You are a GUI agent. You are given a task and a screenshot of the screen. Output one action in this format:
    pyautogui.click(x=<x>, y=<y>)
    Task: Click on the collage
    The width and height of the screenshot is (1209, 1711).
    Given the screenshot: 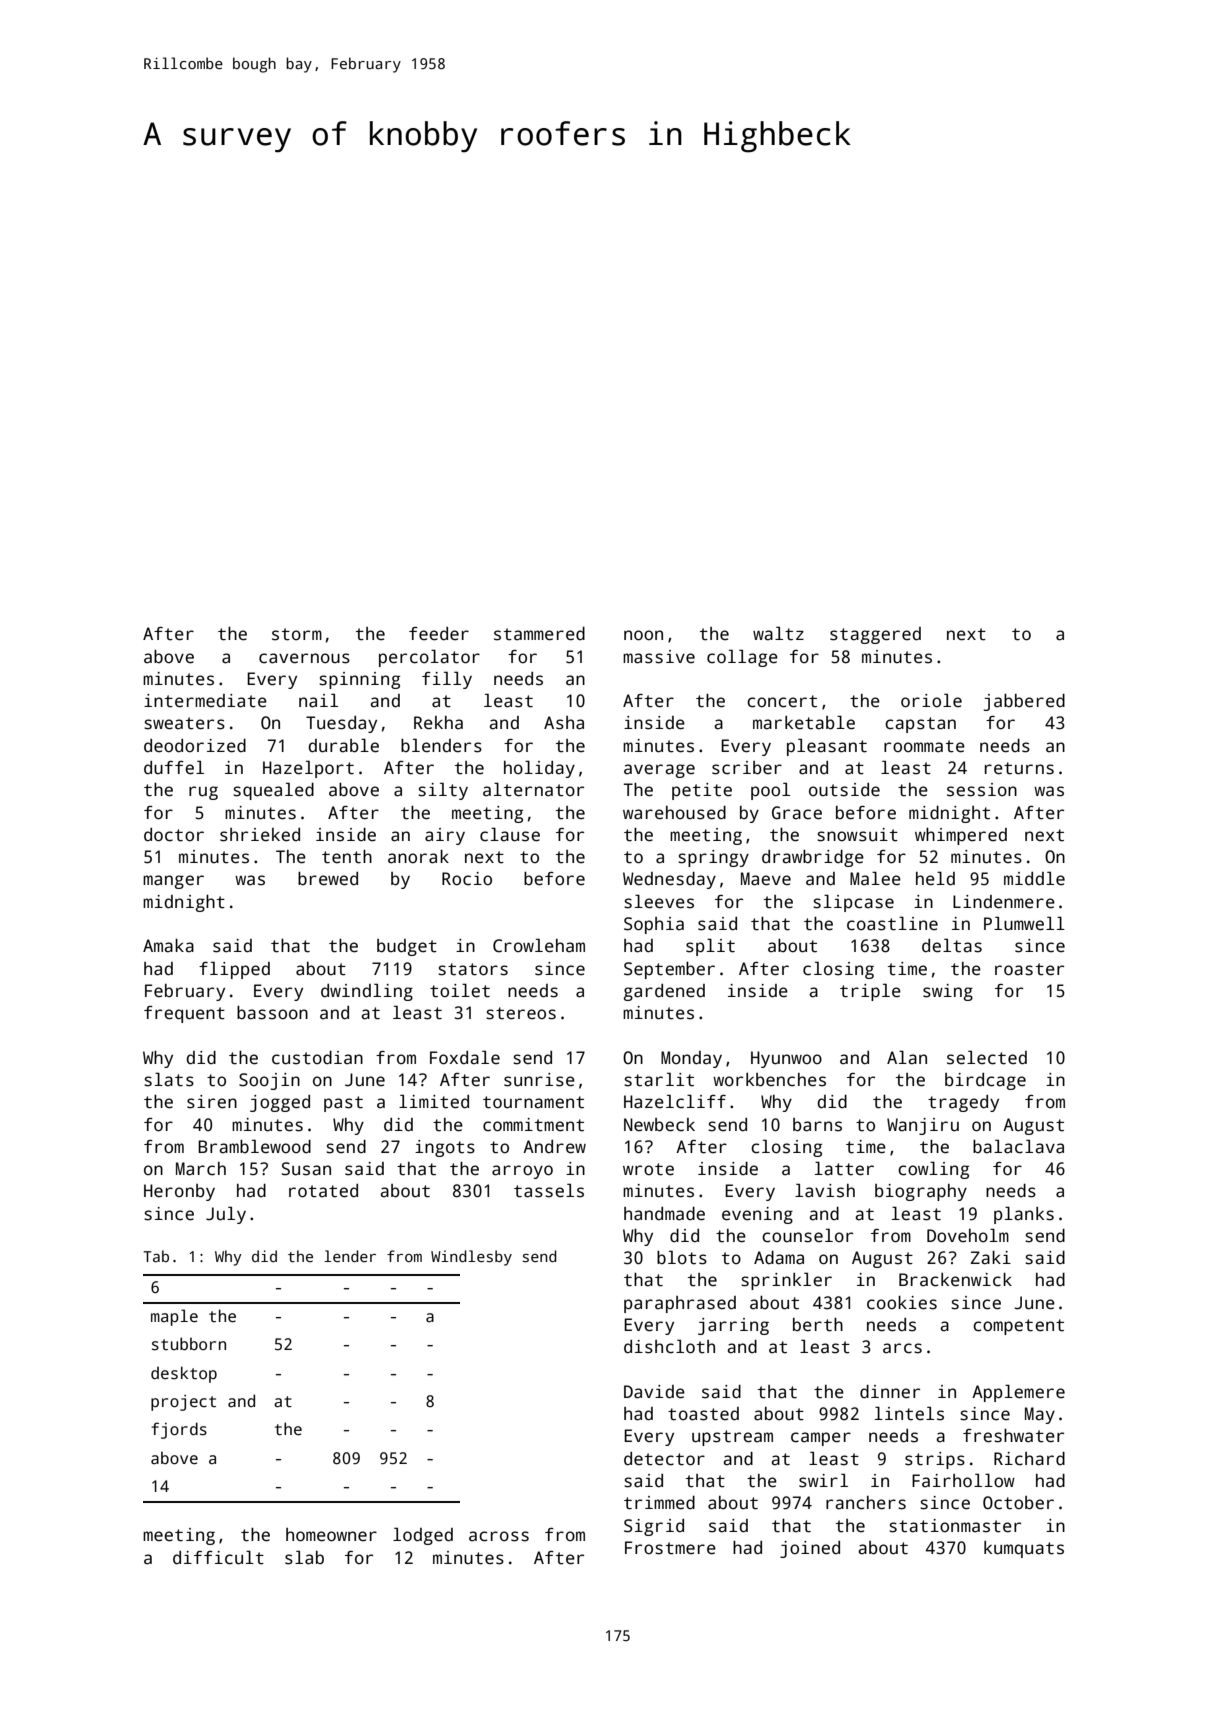 What is the action you would take?
    pyautogui.click(x=742, y=658)
